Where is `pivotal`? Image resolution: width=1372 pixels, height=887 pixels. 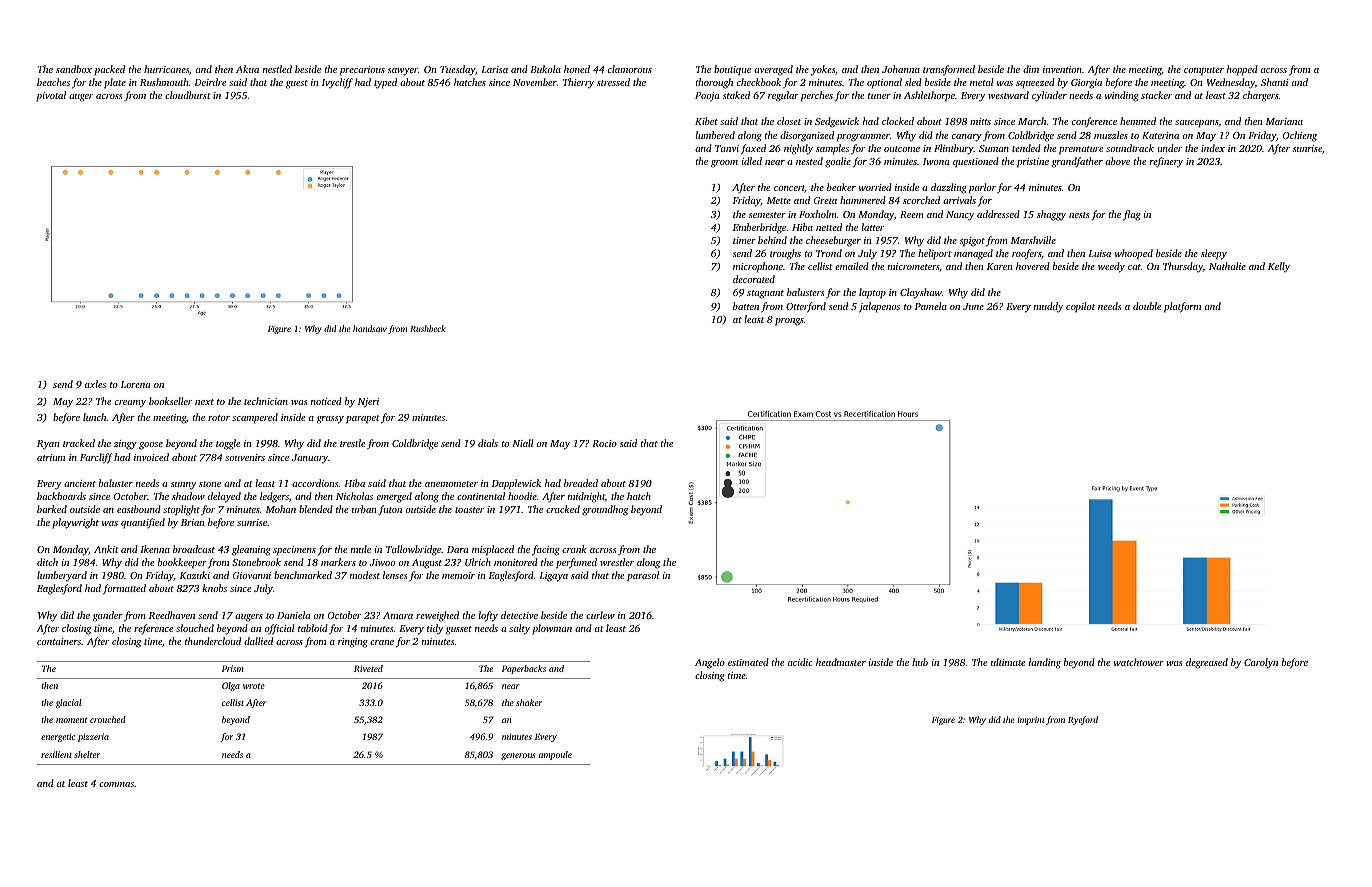 pivotal is located at coordinates (51, 96).
